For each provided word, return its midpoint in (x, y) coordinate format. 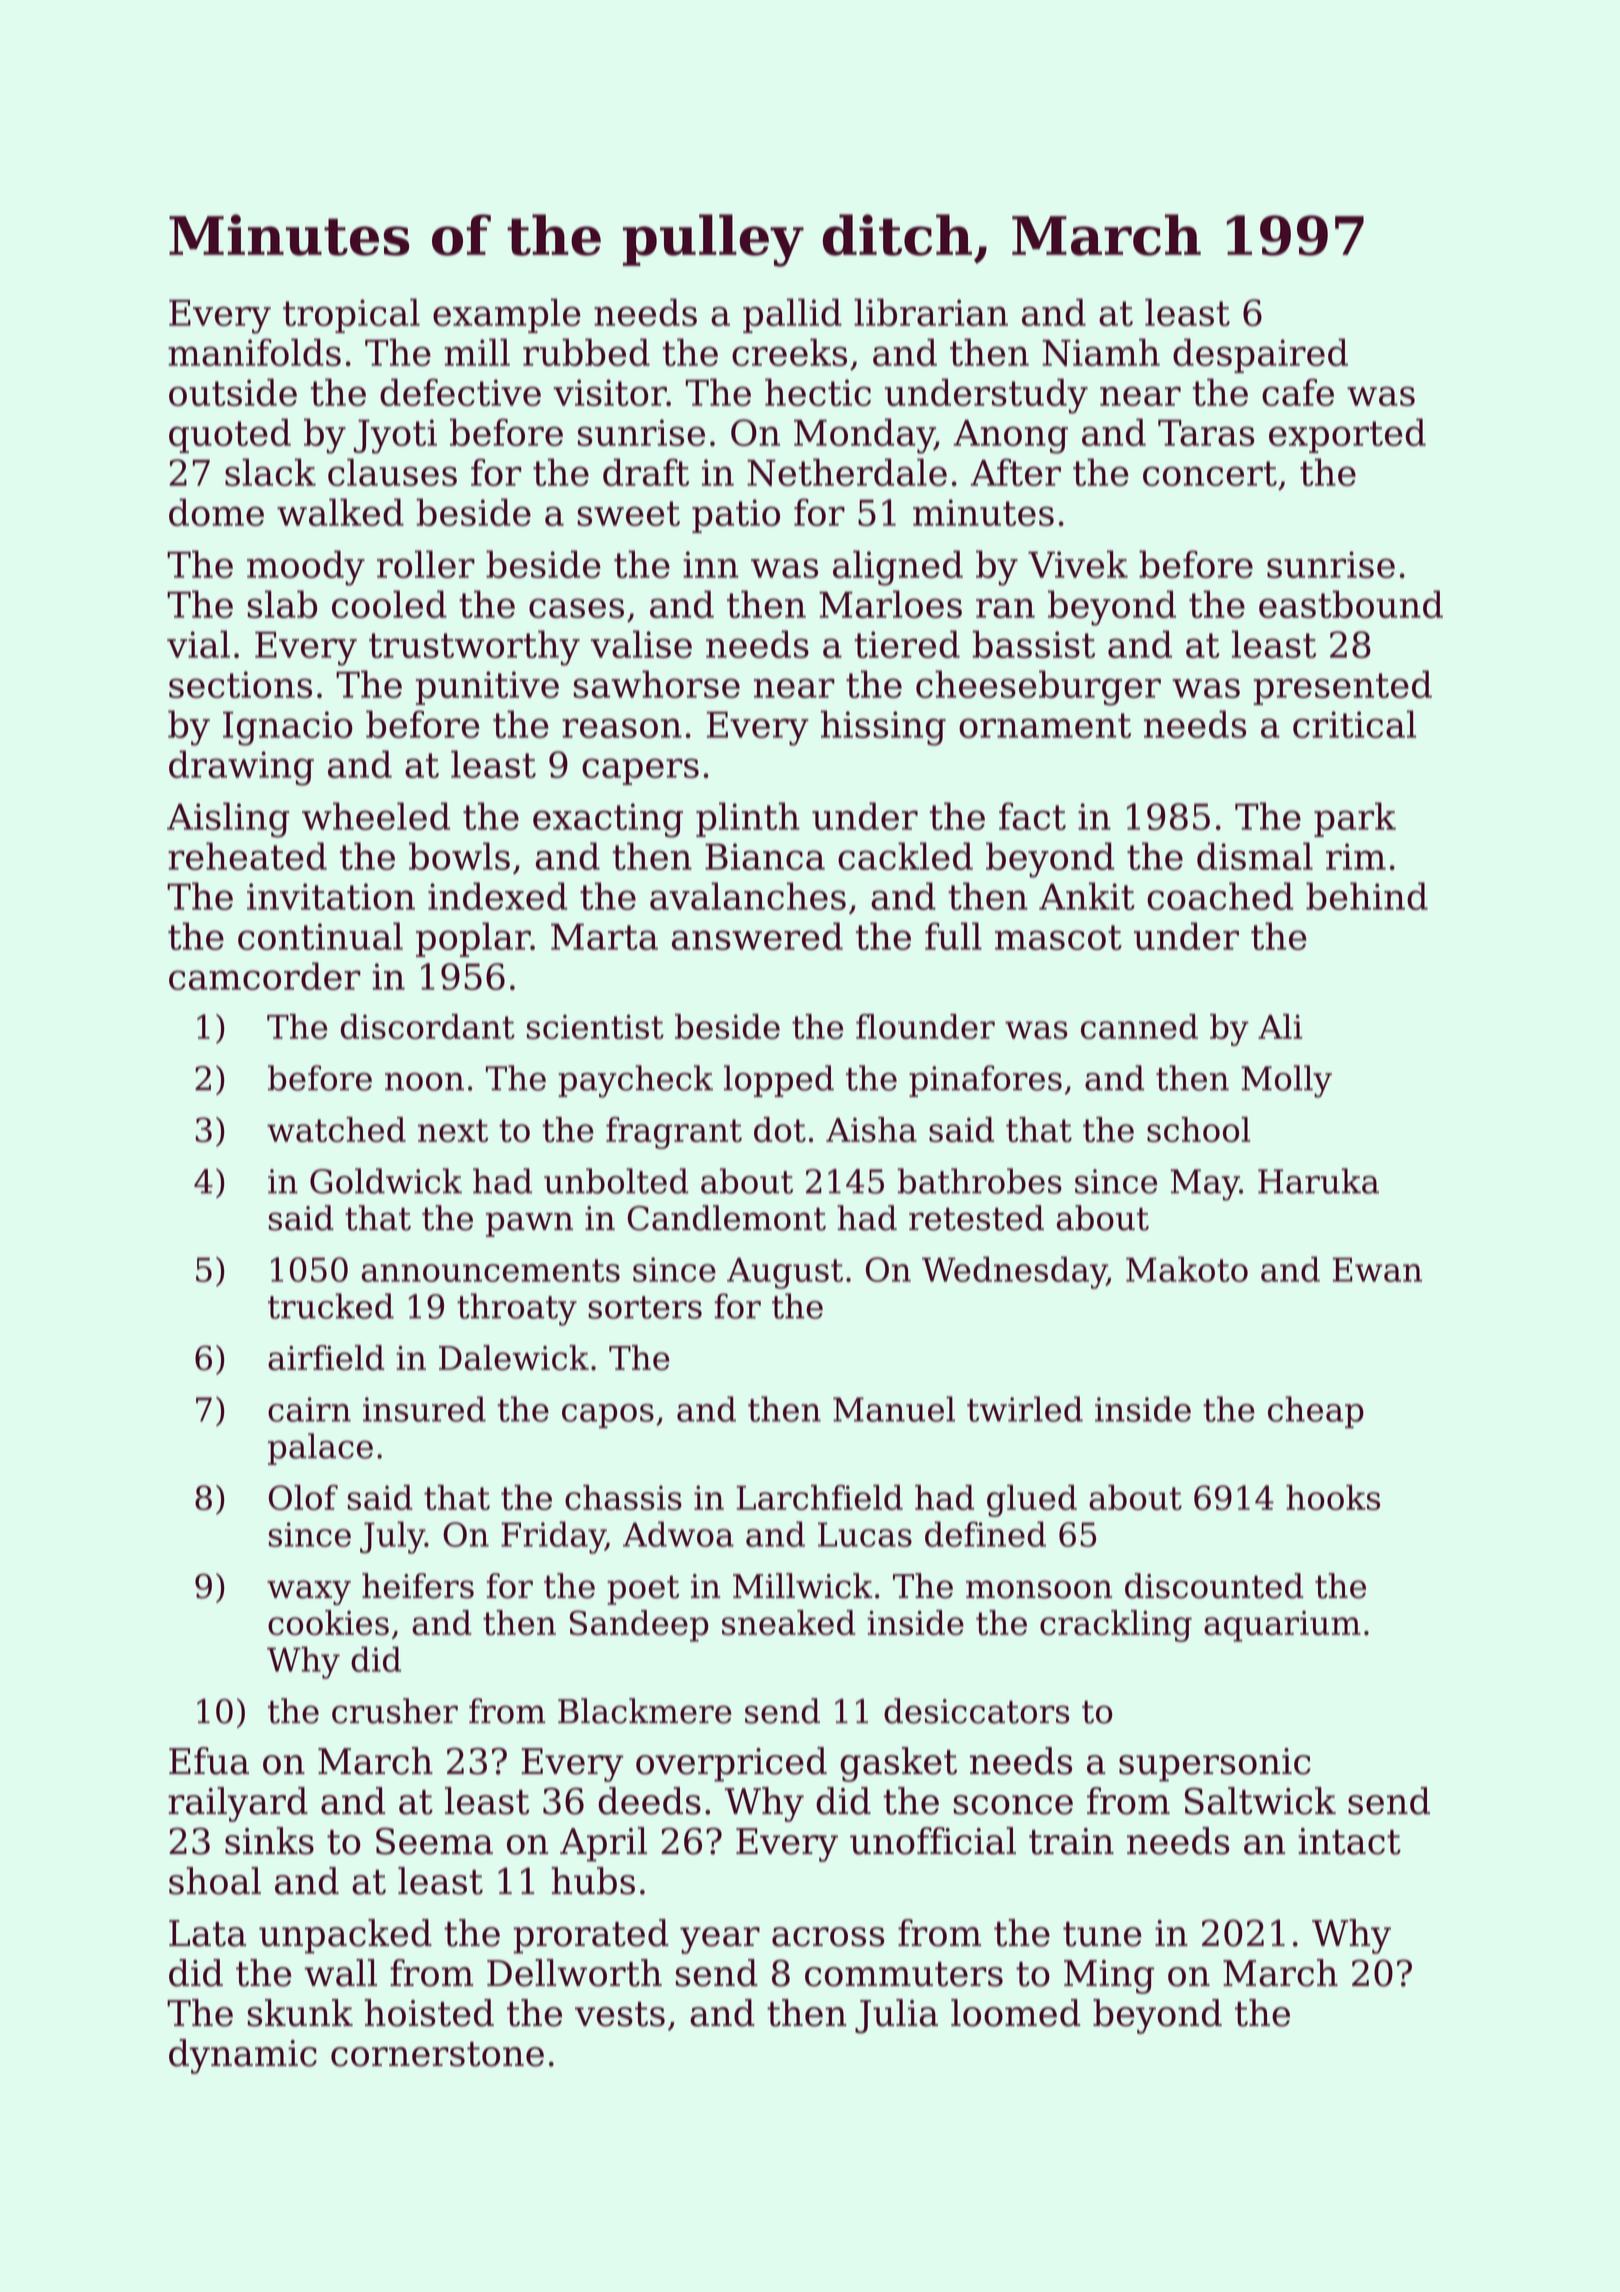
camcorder (265, 976)
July (392, 1537)
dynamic (243, 2056)
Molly (1286, 1081)
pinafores (985, 1081)
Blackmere (645, 1711)
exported (1347, 435)
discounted (1214, 1586)
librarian (931, 312)
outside (233, 392)
